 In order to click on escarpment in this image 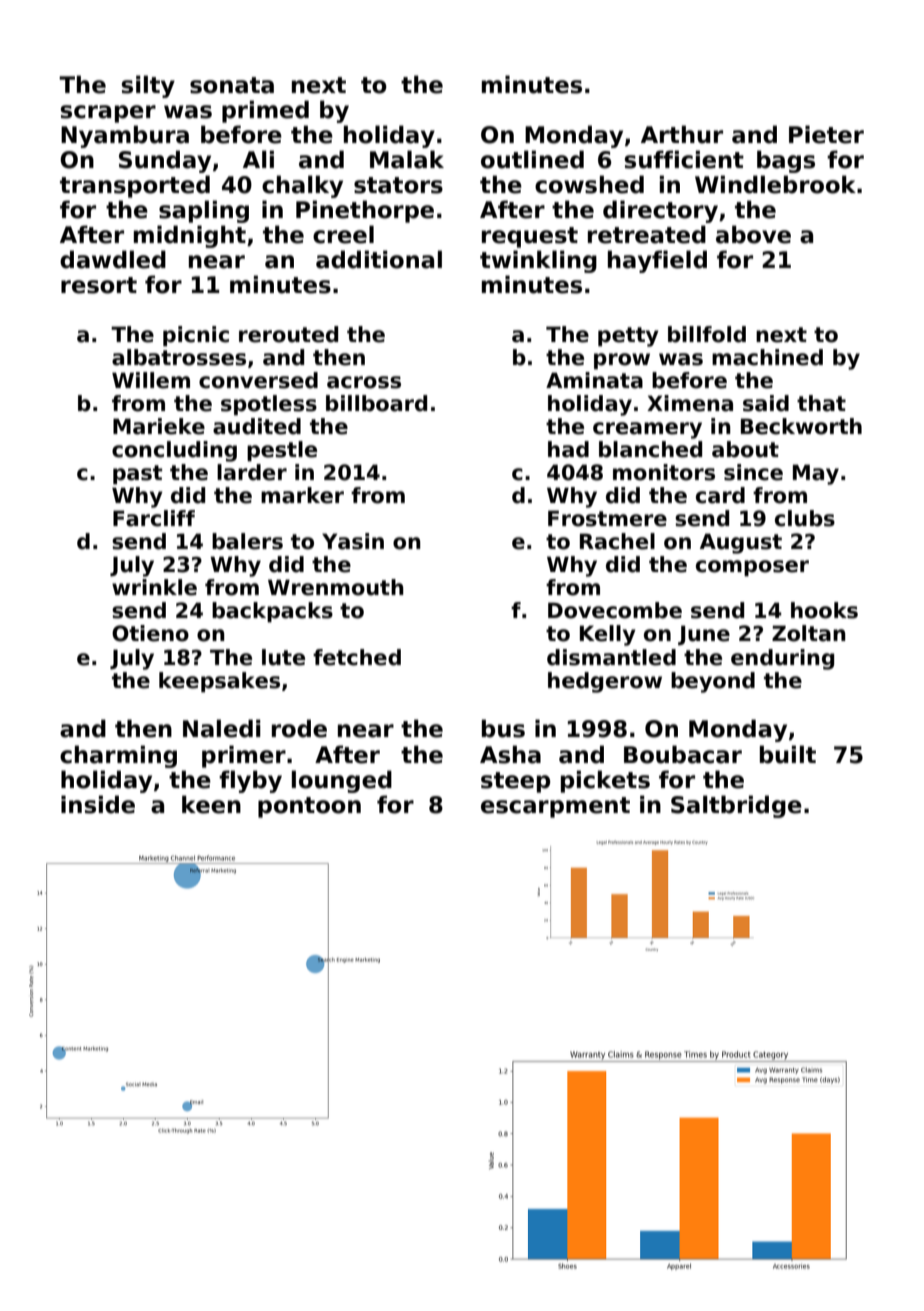, I will do `click(555, 807)`.
